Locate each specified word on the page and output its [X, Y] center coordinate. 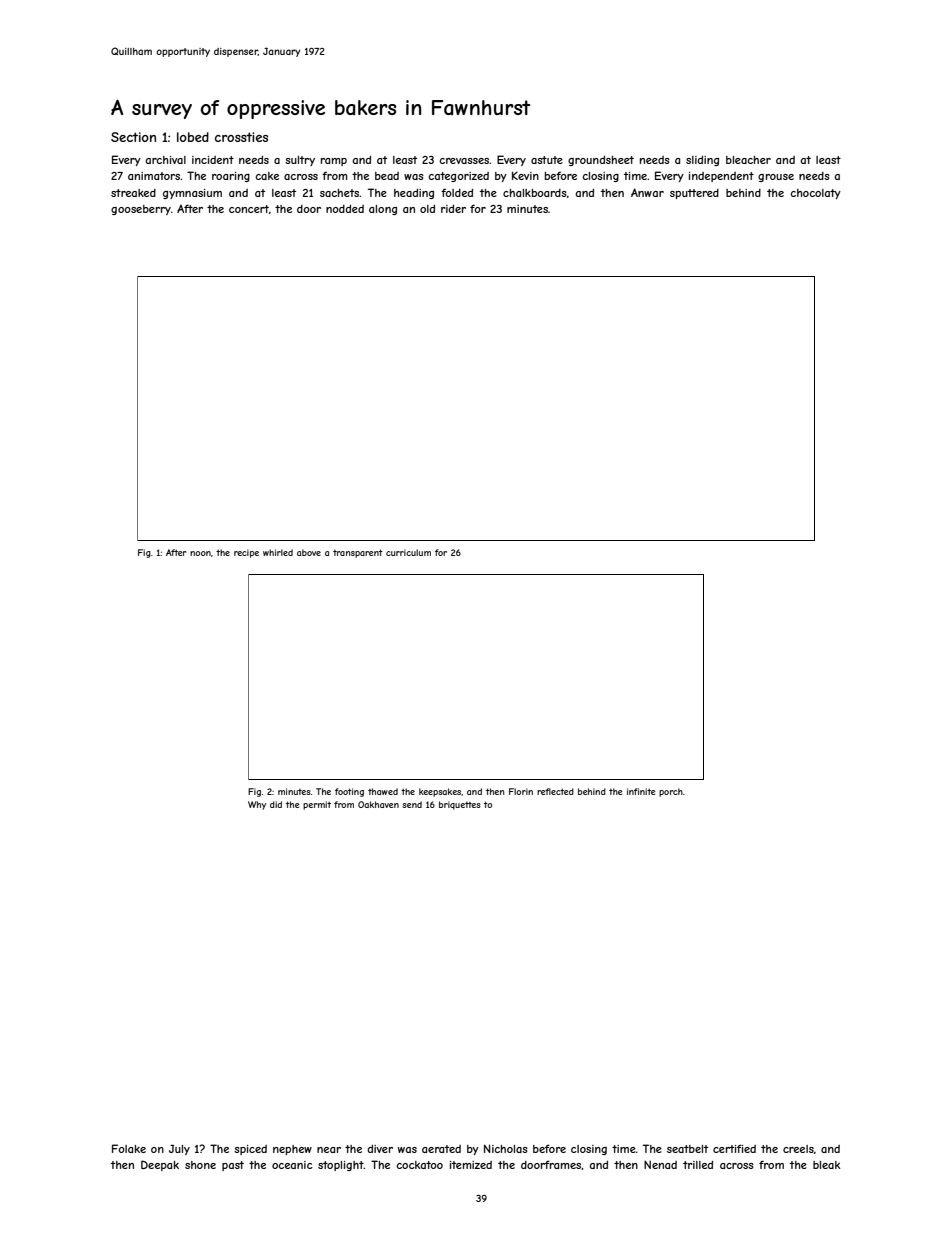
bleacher [748, 160]
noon [200, 553]
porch [671, 792]
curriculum [408, 552]
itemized [471, 1165]
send [412, 804]
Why [257, 805]
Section [133, 137]
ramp [334, 162]
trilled [698, 1165]
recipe [246, 553]
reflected [555, 791]
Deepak [160, 1165]
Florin [521, 791]
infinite [641, 791]
